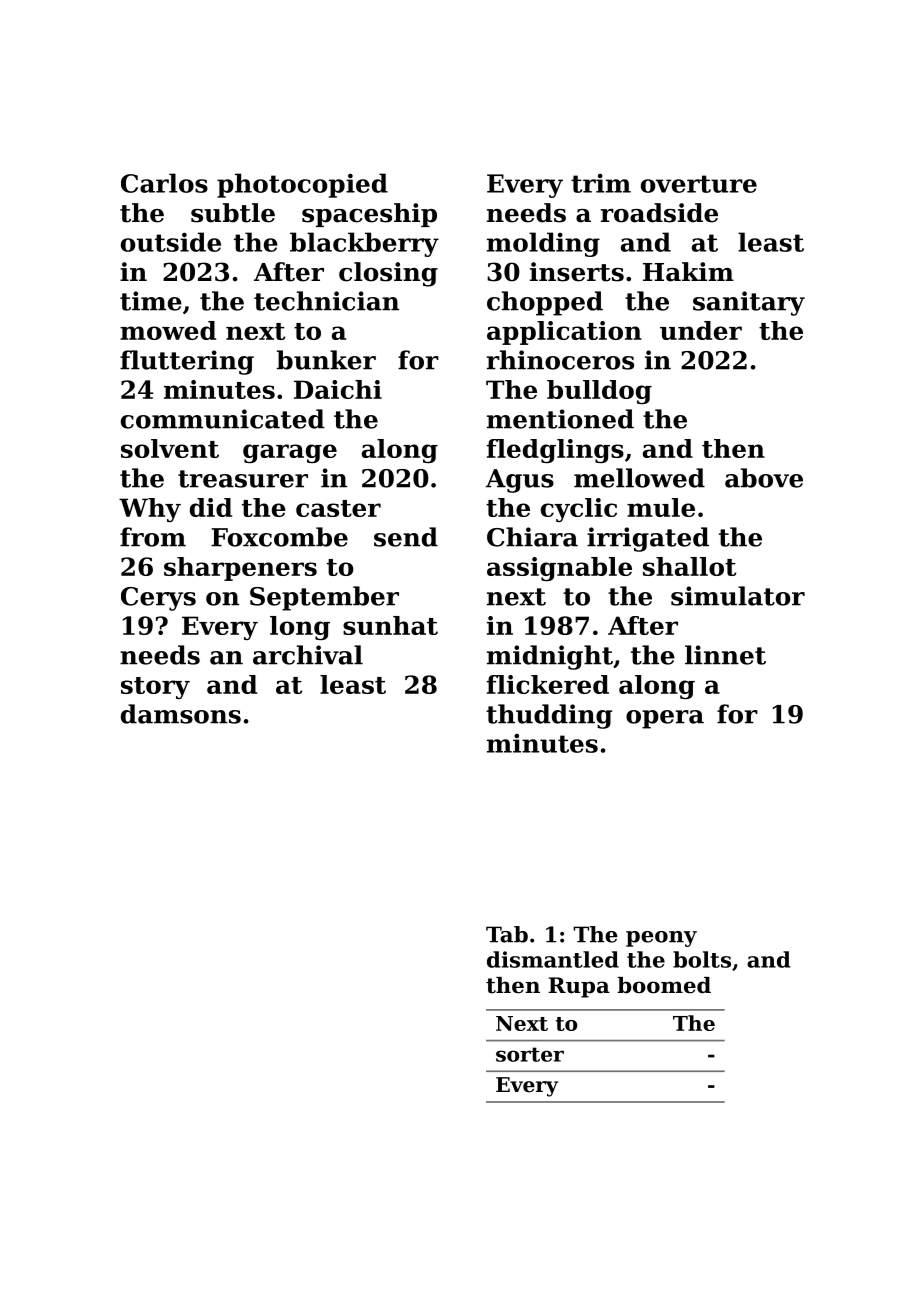 This image has height=1311, width=924. I want to click on sorter, so click(530, 1054).
